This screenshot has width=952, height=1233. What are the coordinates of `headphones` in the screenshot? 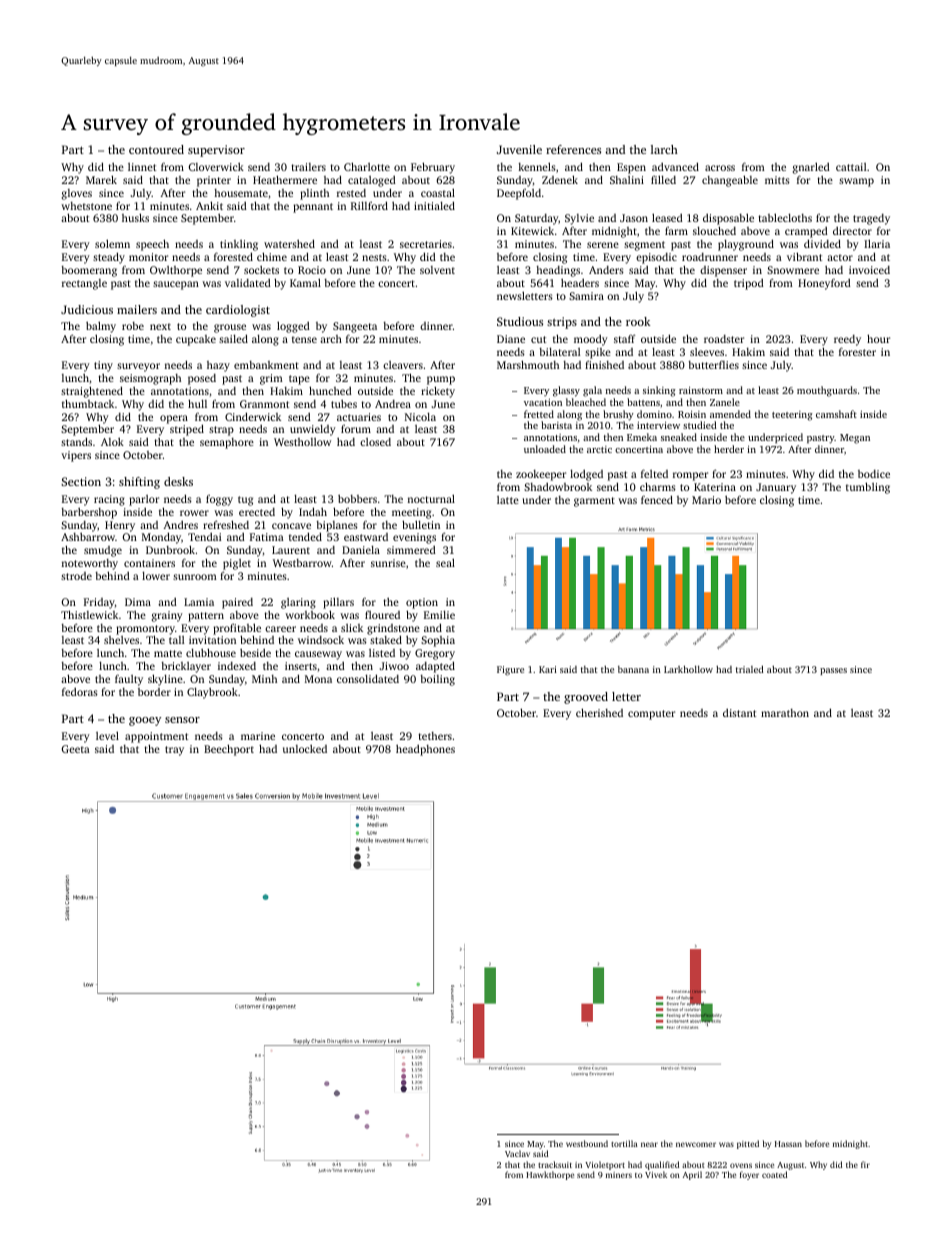 It's located at (425, 750).
